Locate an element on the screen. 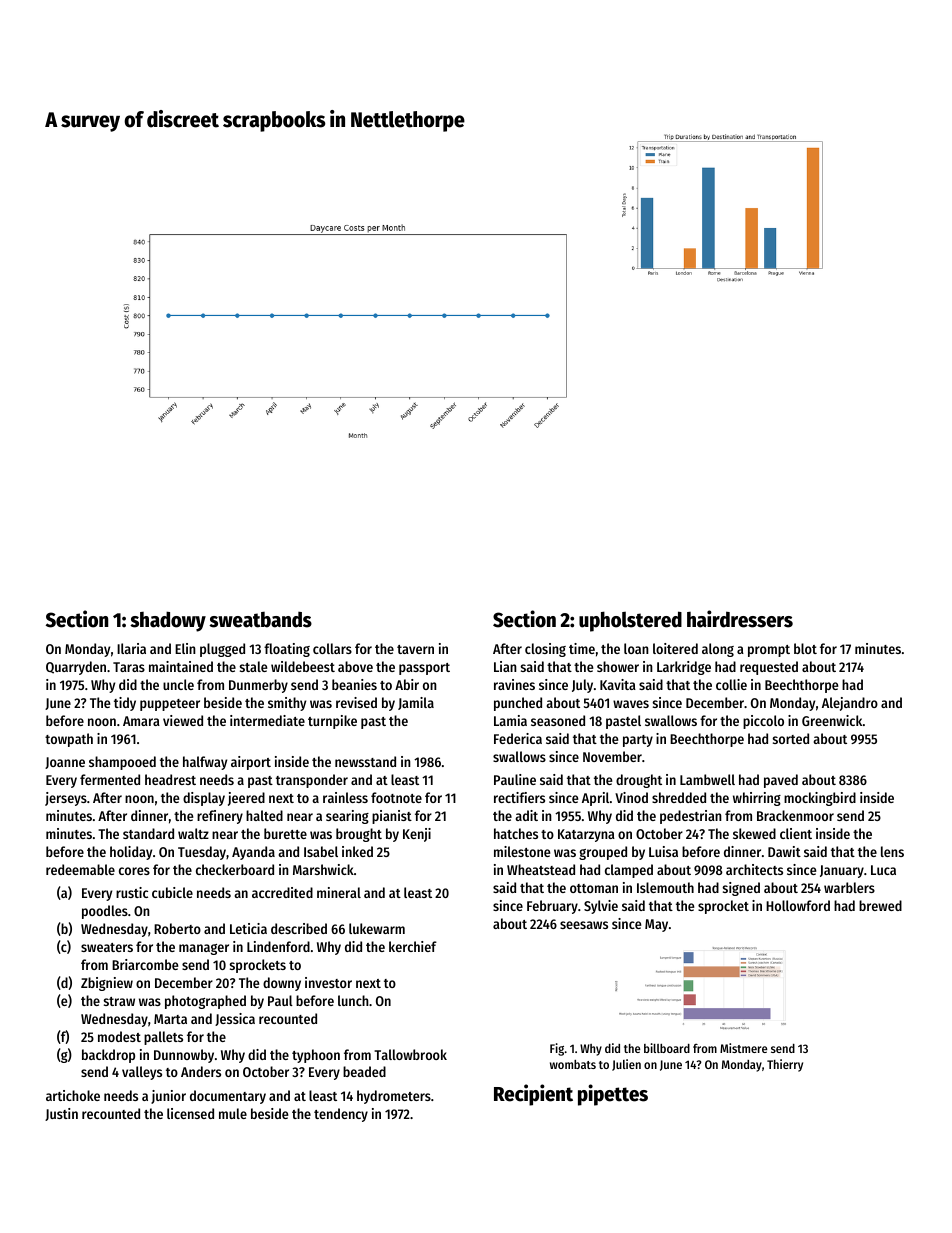 The height and width of the screenshot is (1233, 952). Justin is located at coordinates (61, 1114).
